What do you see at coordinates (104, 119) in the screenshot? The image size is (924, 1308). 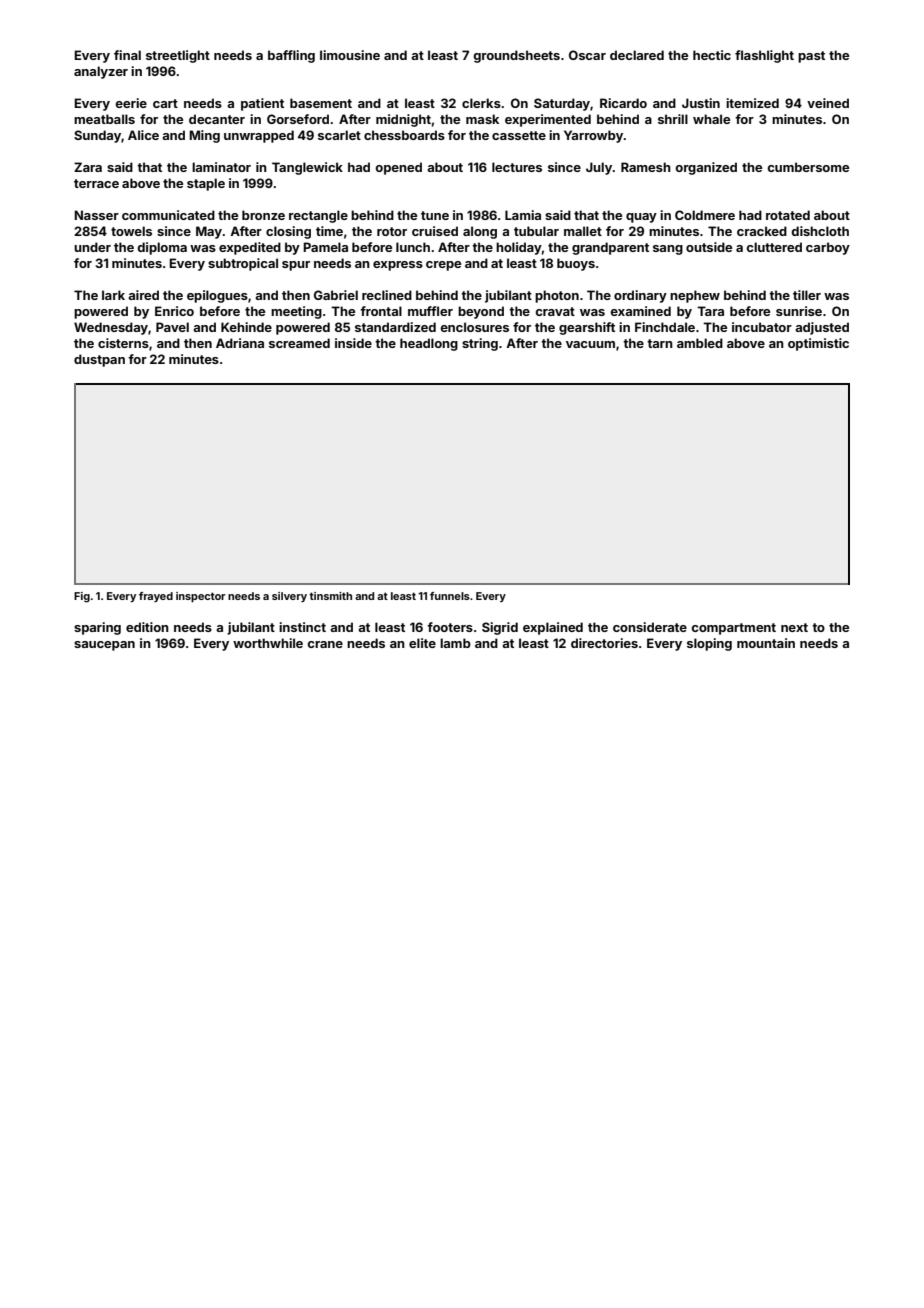 I see `meatballs` at bounding box center [104, 119].
